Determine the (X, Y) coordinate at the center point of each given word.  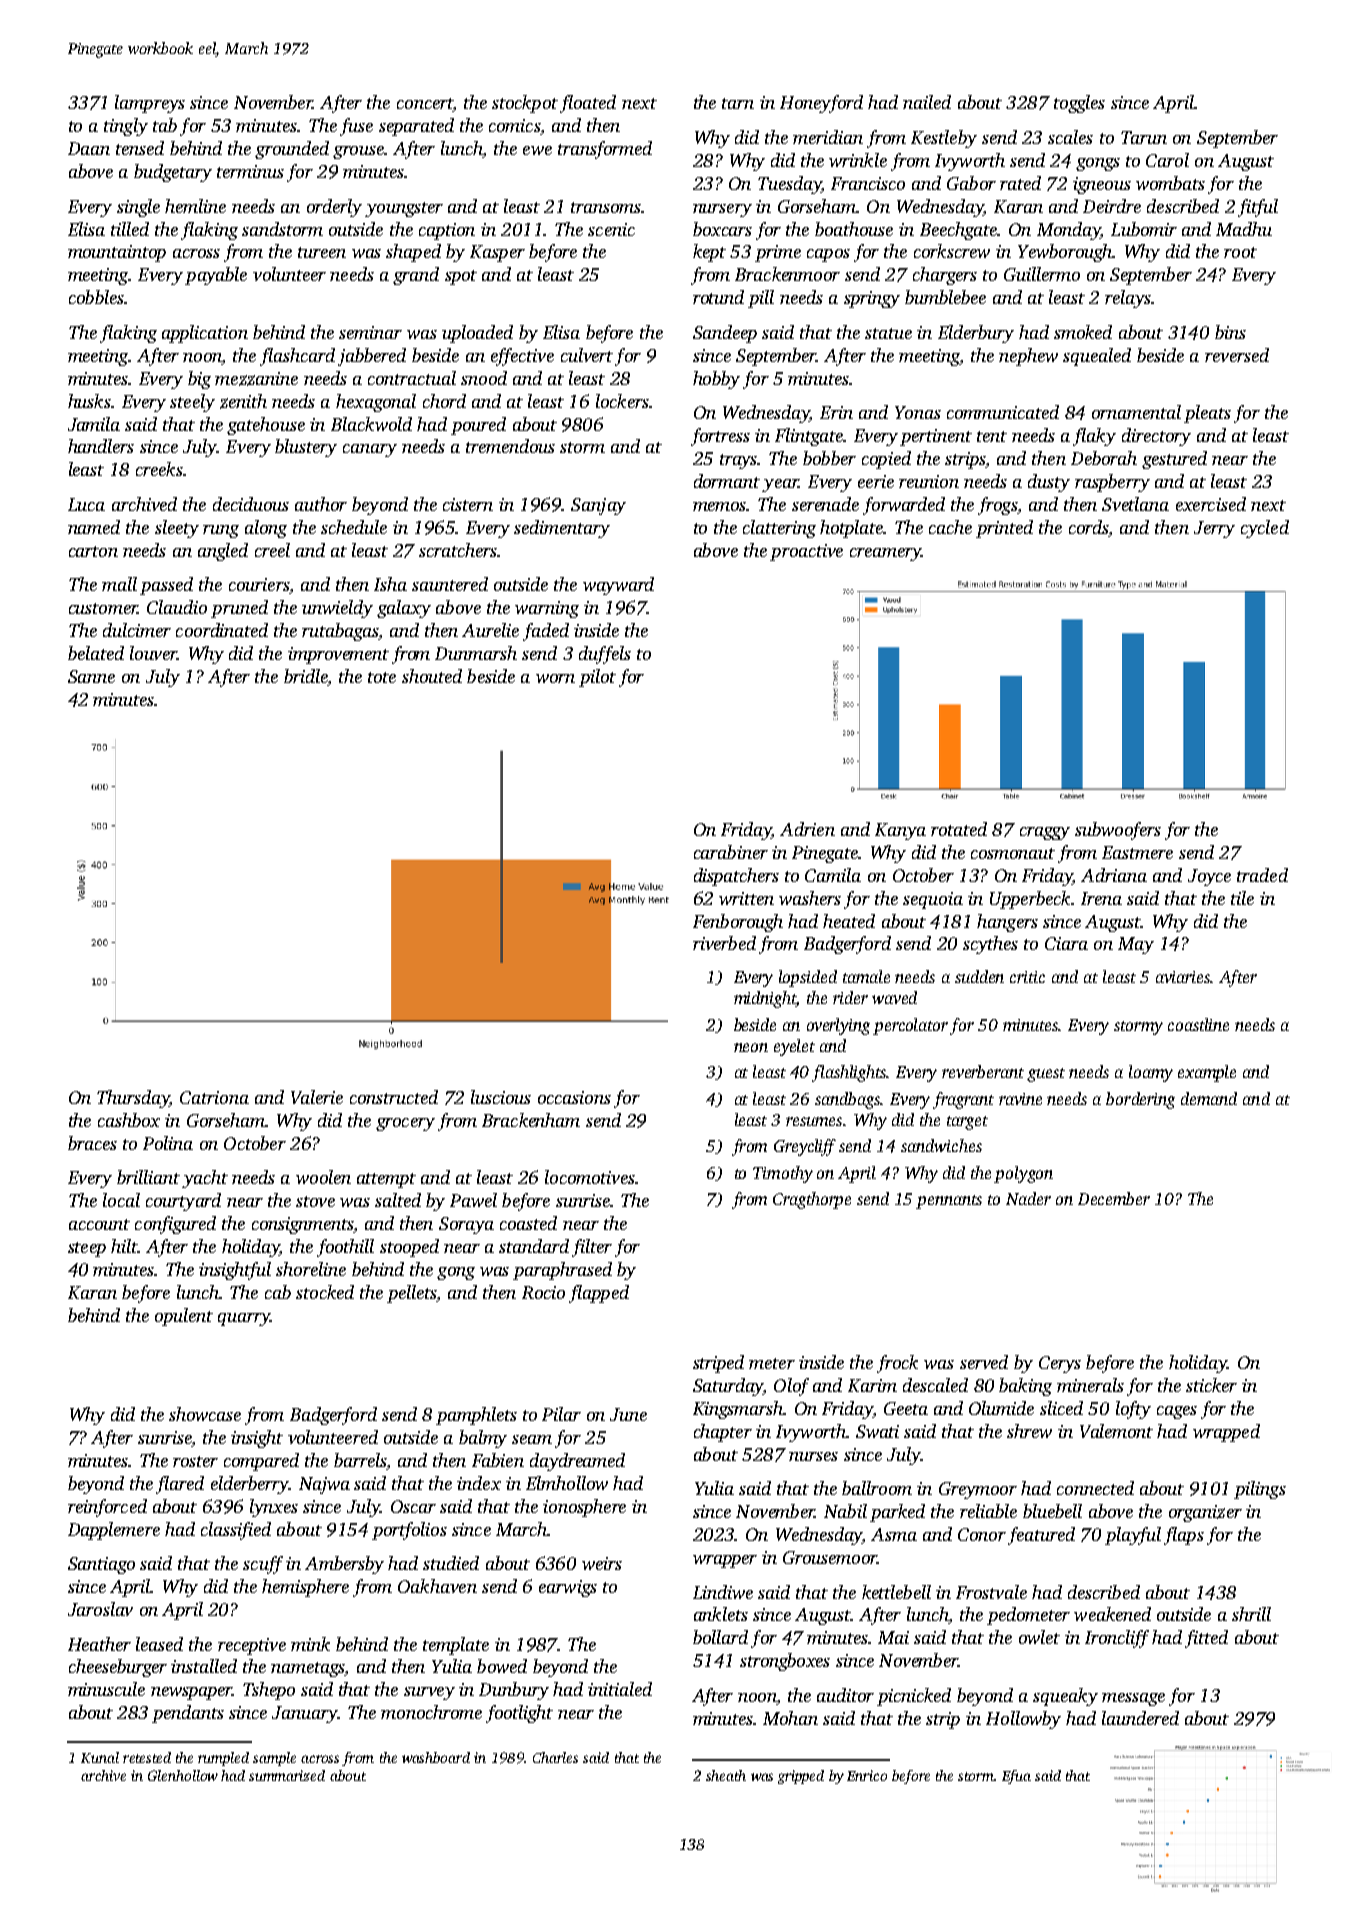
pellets (411, 1294)
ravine (1020, 1099)
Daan (89, 148)
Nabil (845, 1511)
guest (1046, 1075)
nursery (722, 210)
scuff (263, 1565)
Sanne (91, 676)
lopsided (808, 978)
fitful (1258, 208)
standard (534, 1246)
